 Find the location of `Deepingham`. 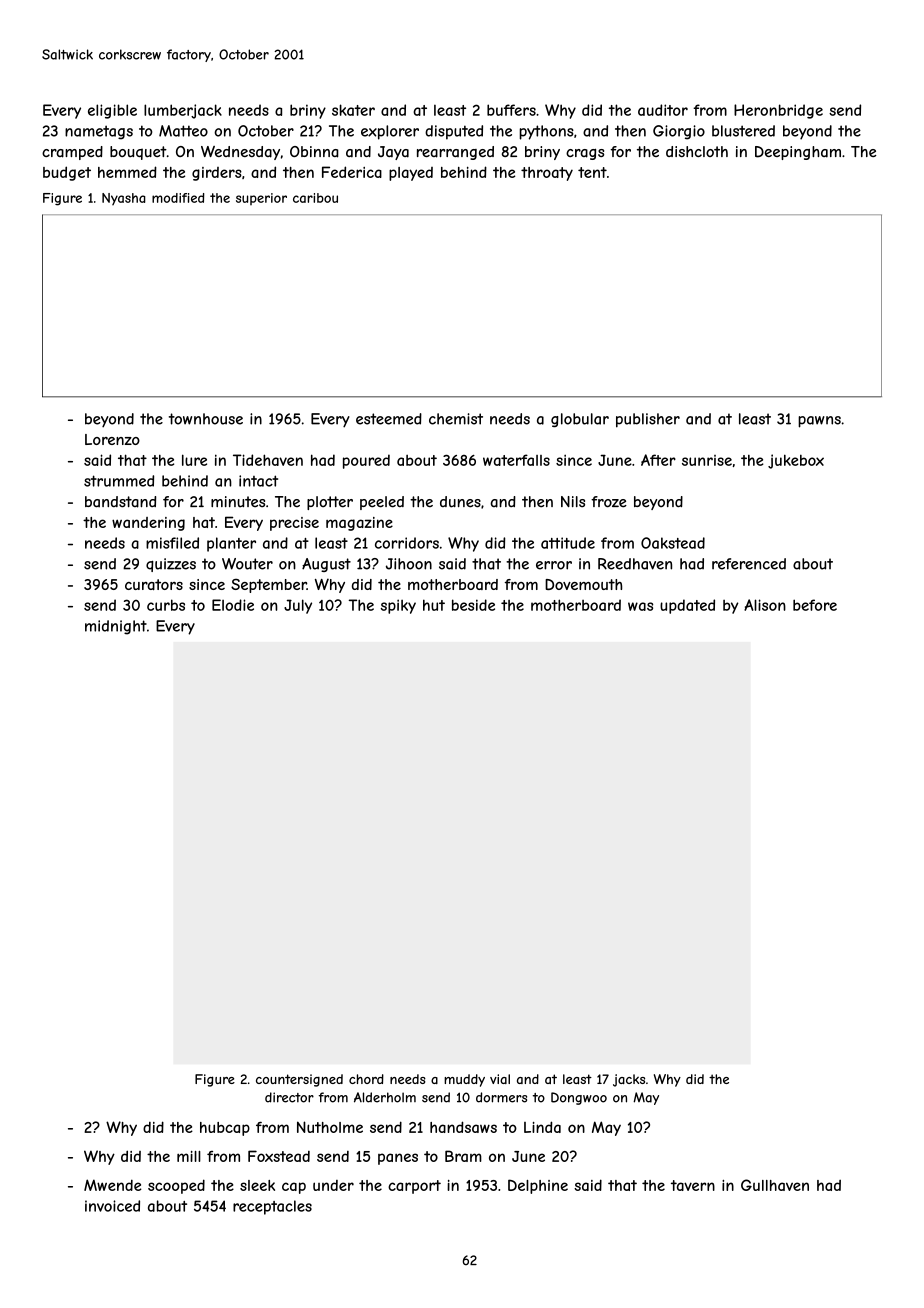

Deepingham is located at coordinates (798, 153).
